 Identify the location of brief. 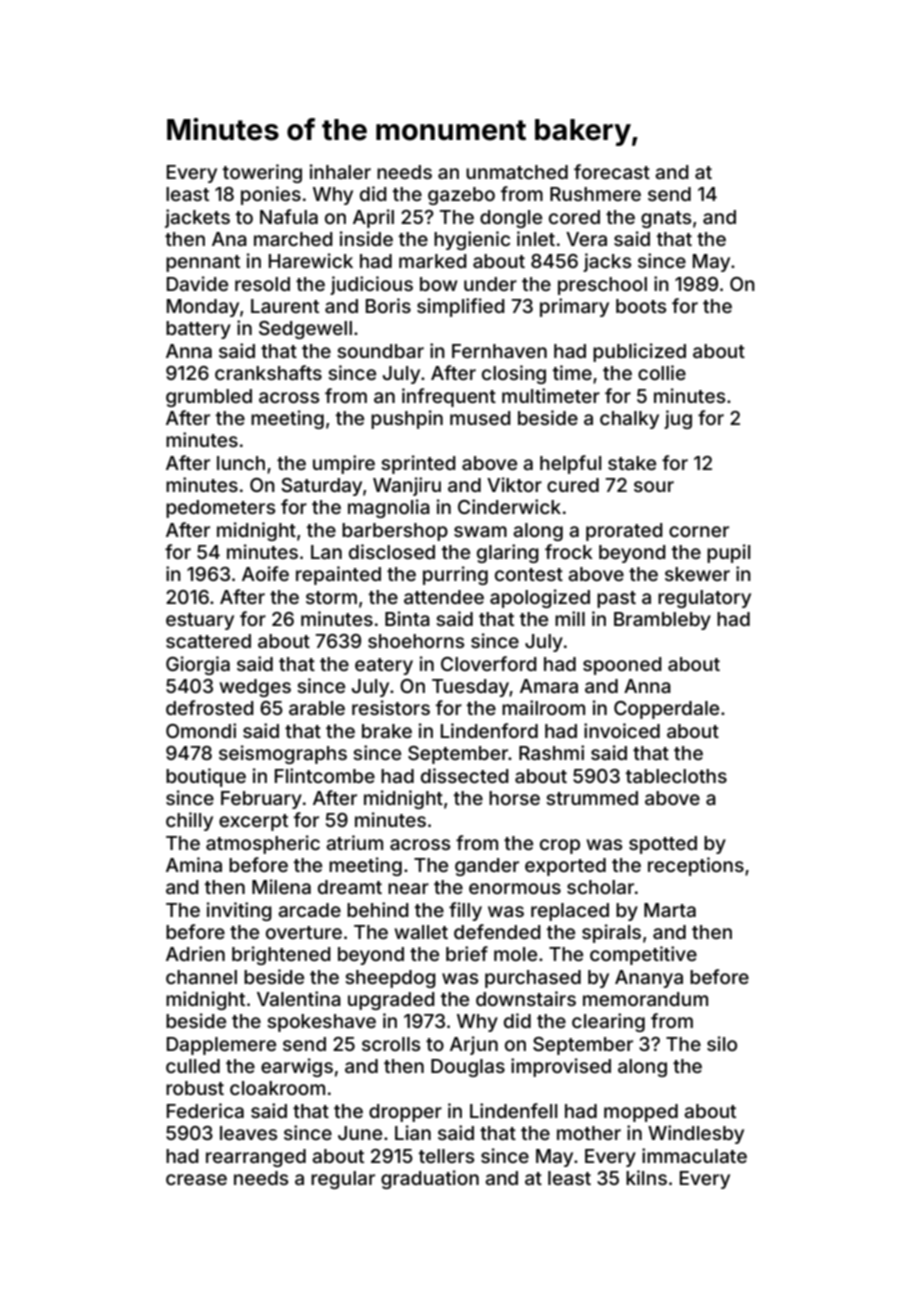
(467, 953).
